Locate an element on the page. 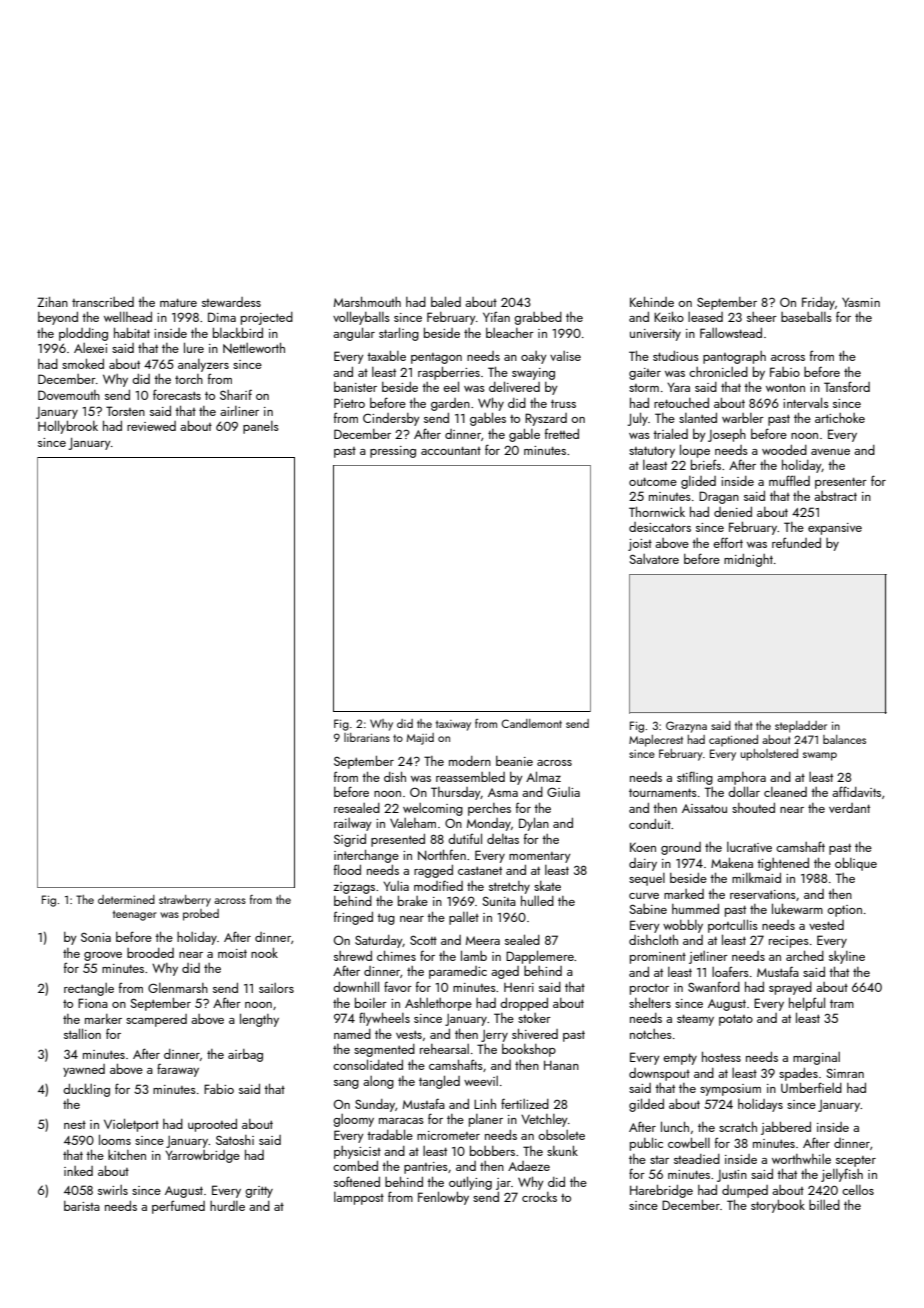  librarians is located at coordinates (367, 737).
